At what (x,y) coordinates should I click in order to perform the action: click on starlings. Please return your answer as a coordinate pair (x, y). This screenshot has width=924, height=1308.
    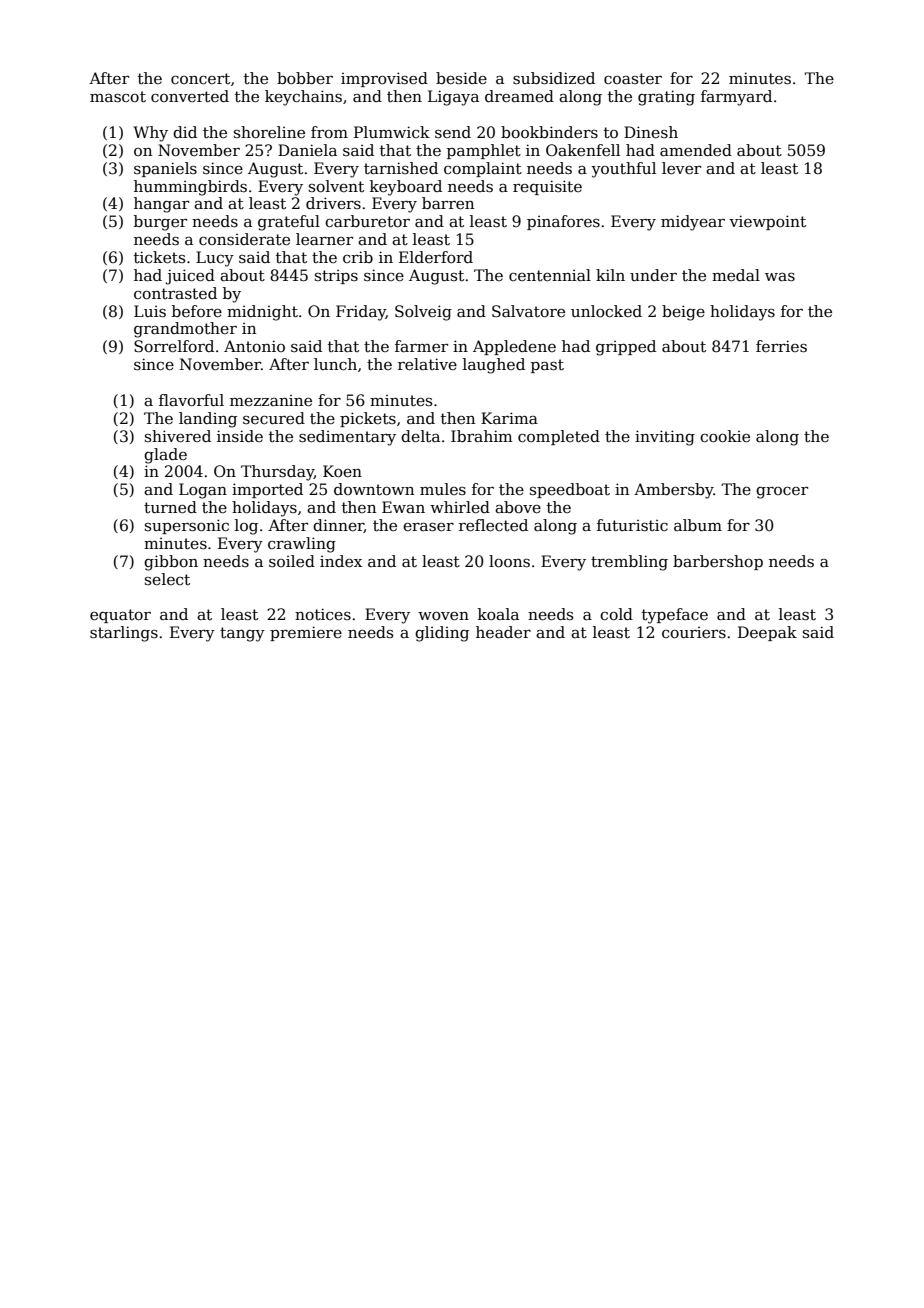
    Looking at the image, I should click on (124, 634).
